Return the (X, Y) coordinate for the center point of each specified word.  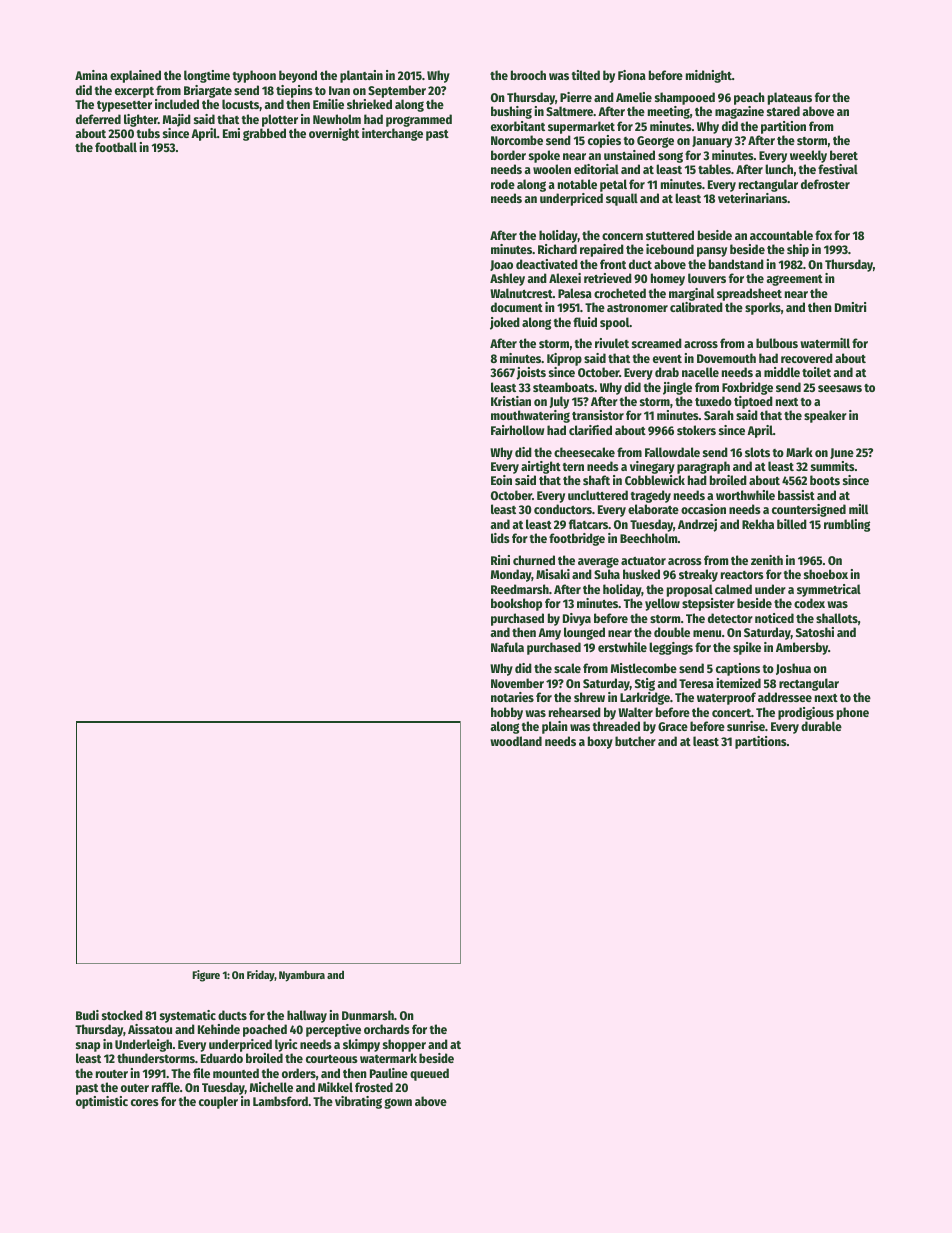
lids (500, 538)
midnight (709, 76)
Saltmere (569, 111)
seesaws (840, 388)
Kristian (511, 401)
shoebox (826, 574)
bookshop (516, 604)
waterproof (726, 698)
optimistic (102, 1102)
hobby (507, 713)
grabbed (264, 134)
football (116, 147)
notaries (512, 697)
